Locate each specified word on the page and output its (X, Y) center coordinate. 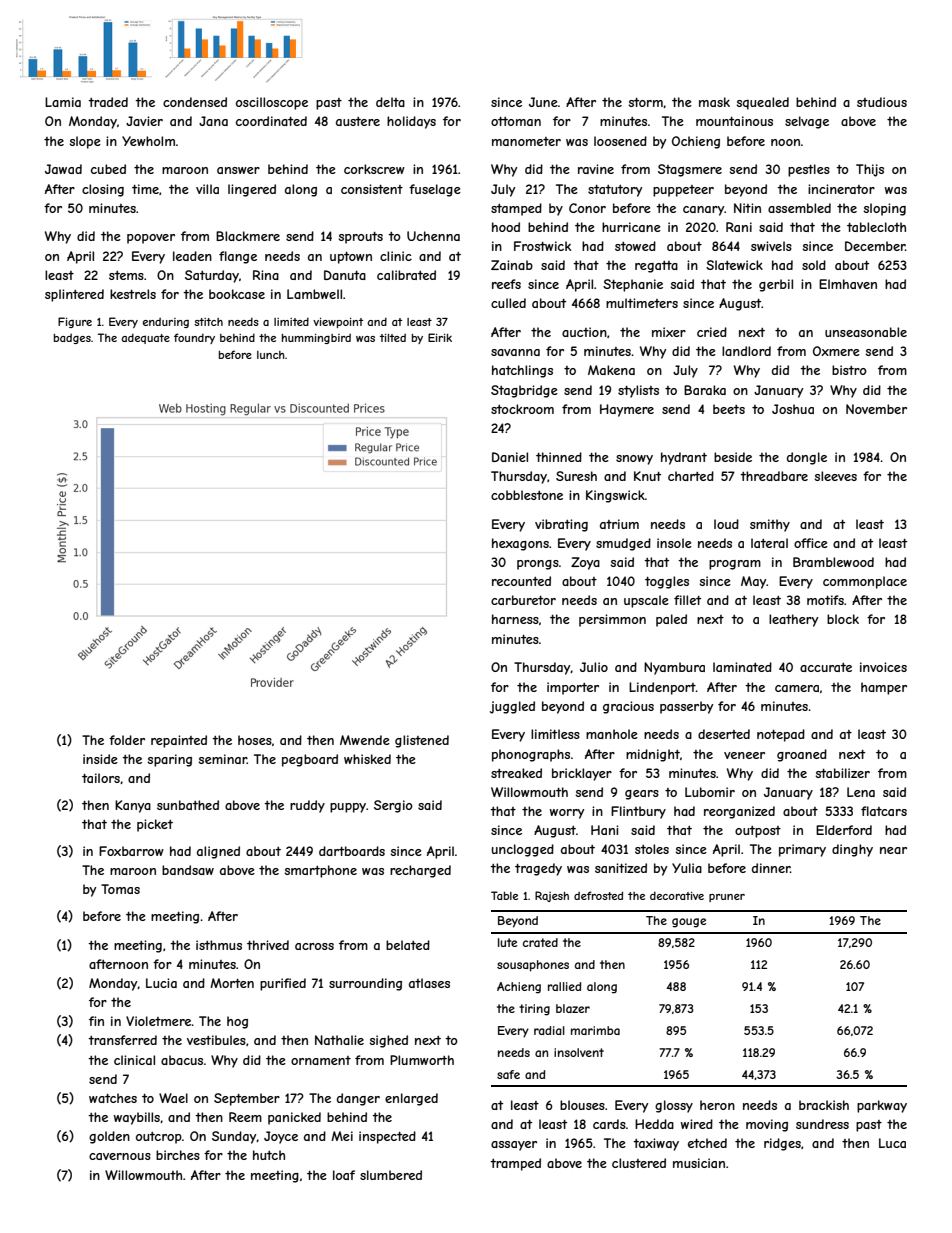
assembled (799, 208)
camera (797, 688)
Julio (594, 667)
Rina (266, 275)
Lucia (161, 983)
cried (712, 332)
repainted (179, 741)
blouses (582, 1105)
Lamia (63, 102)
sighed (388, 1041)
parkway (882, 1106)
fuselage (435, 190)
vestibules (216, 1040)
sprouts (360, 238)
